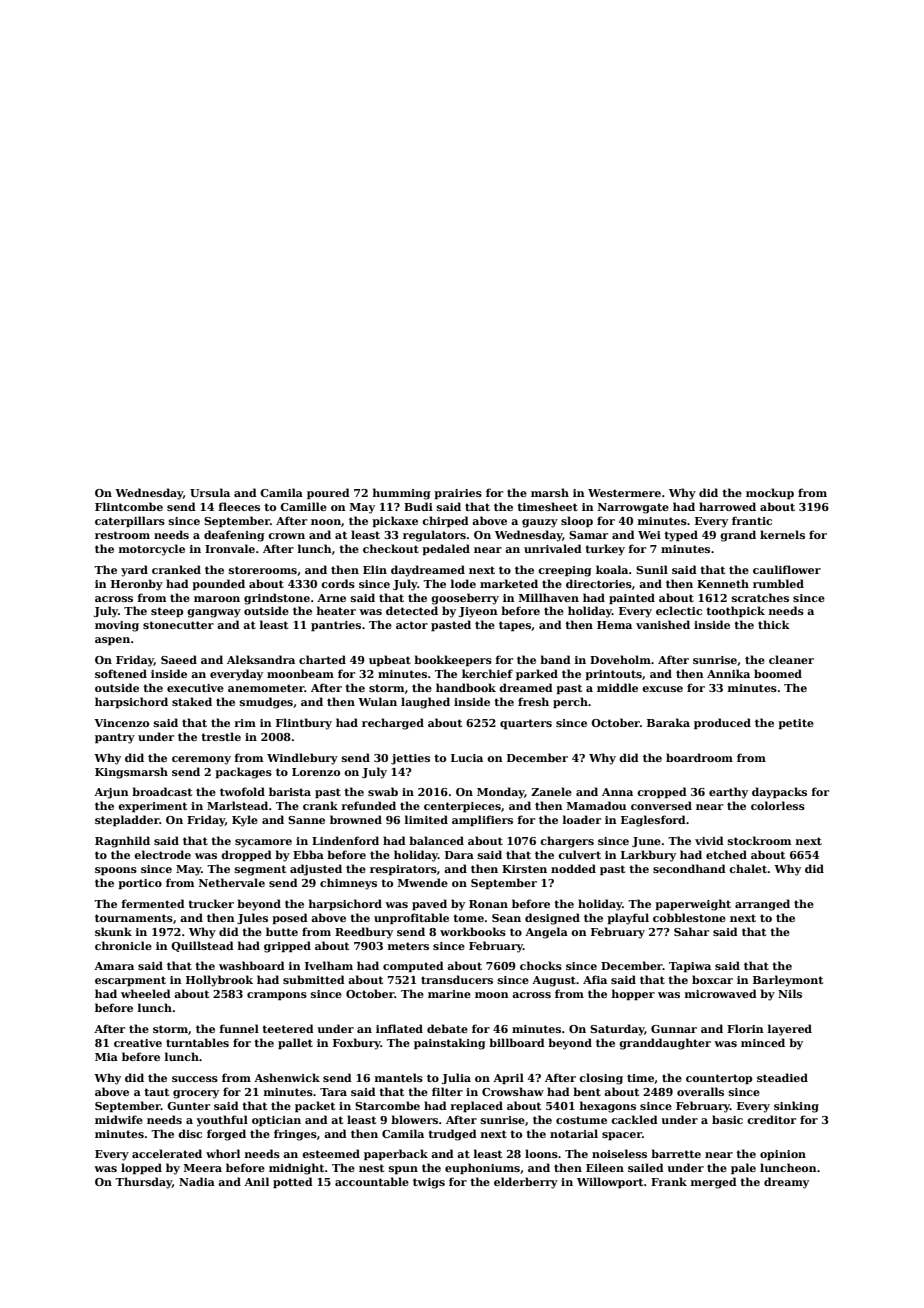 This page has height=1308, width=924. Describe the element at coordinates (230, 548) in the page. I see `Ironvale` at that location.
